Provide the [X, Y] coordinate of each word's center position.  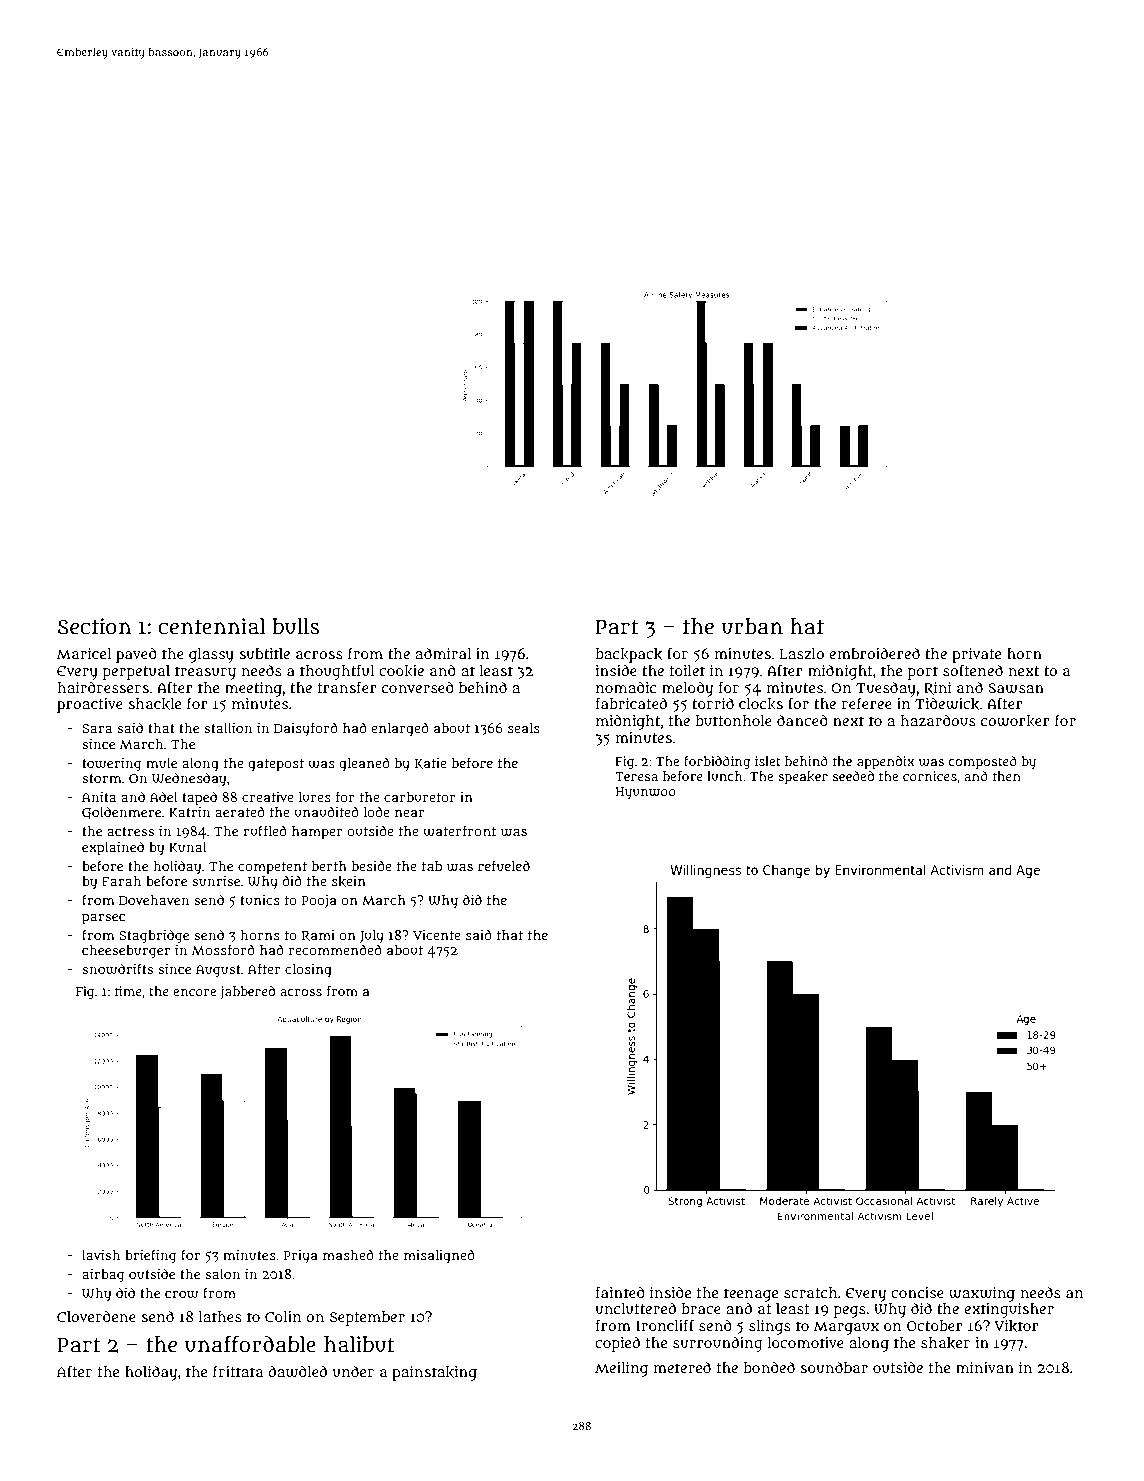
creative [268, 797]
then [1007, 776]
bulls [295, 626]
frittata [238, 1371]
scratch [811, 1292]
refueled [504, 865]
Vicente [437, 935]
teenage [751, 1295]
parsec [103, 919]
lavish [101, 1255]
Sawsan [1016, 688]
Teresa [636, 776]
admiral [443, 653]
